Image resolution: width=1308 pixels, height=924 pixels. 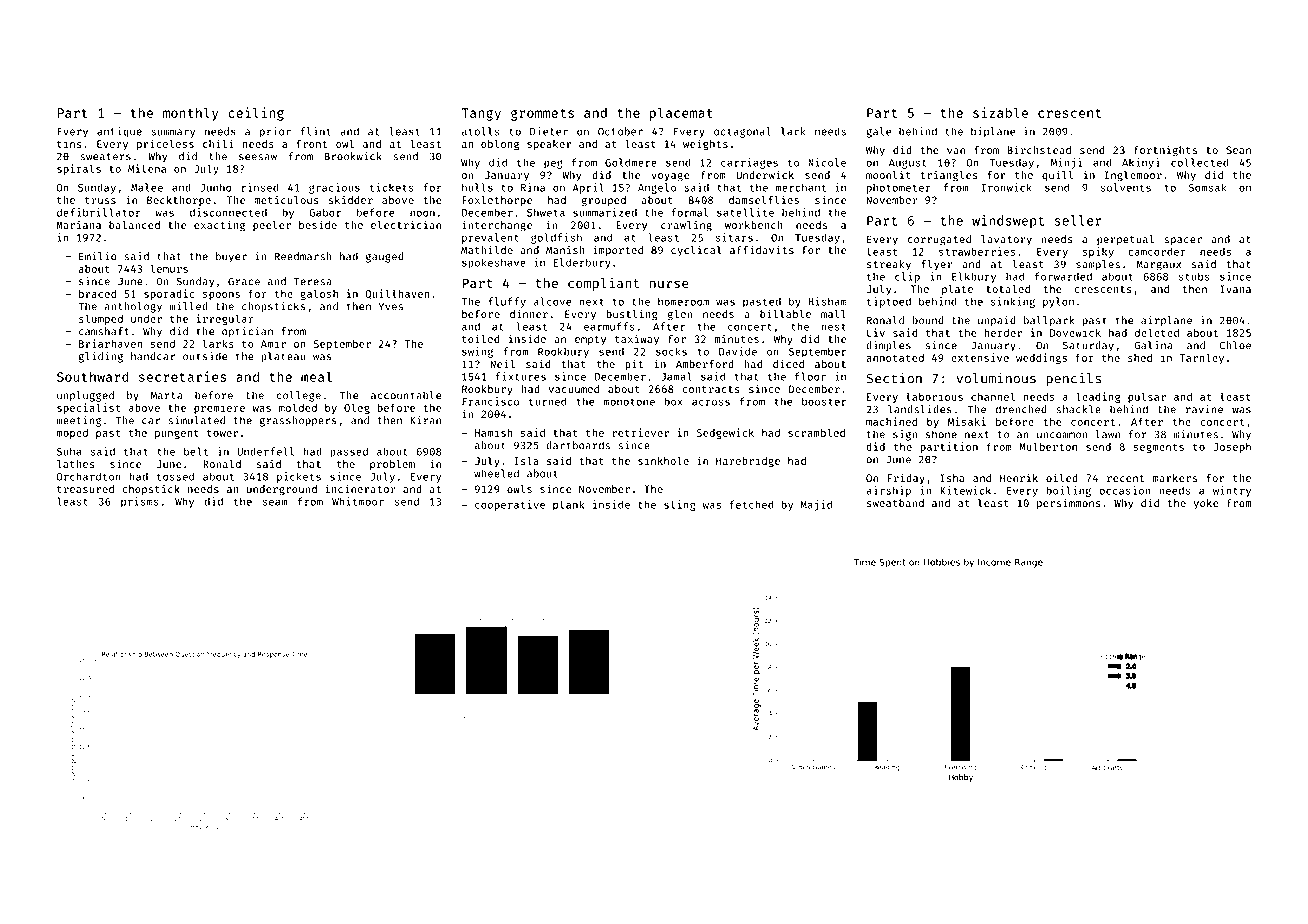 What do you see at coordinates (188, 306) in the page?
I see `milled` at bounding box center [188, 306].
